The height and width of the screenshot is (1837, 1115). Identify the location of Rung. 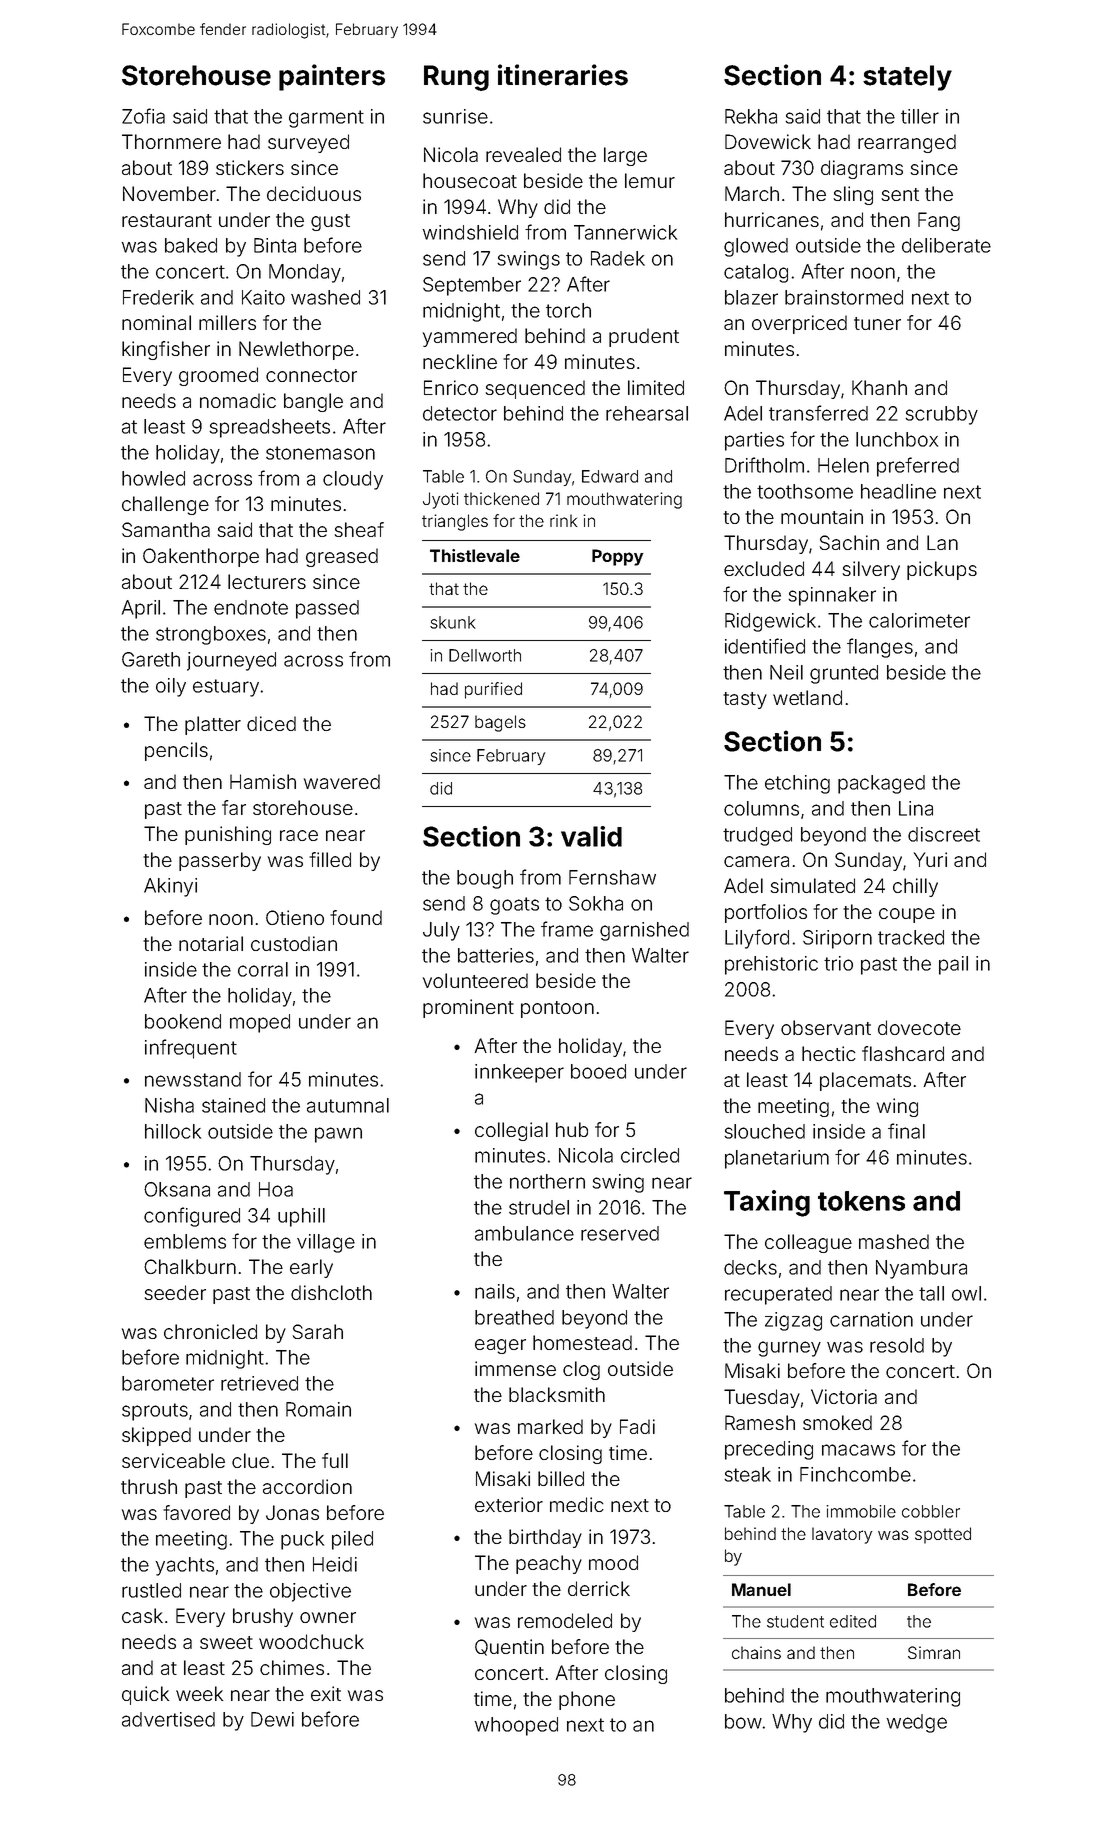
(456, 78).
